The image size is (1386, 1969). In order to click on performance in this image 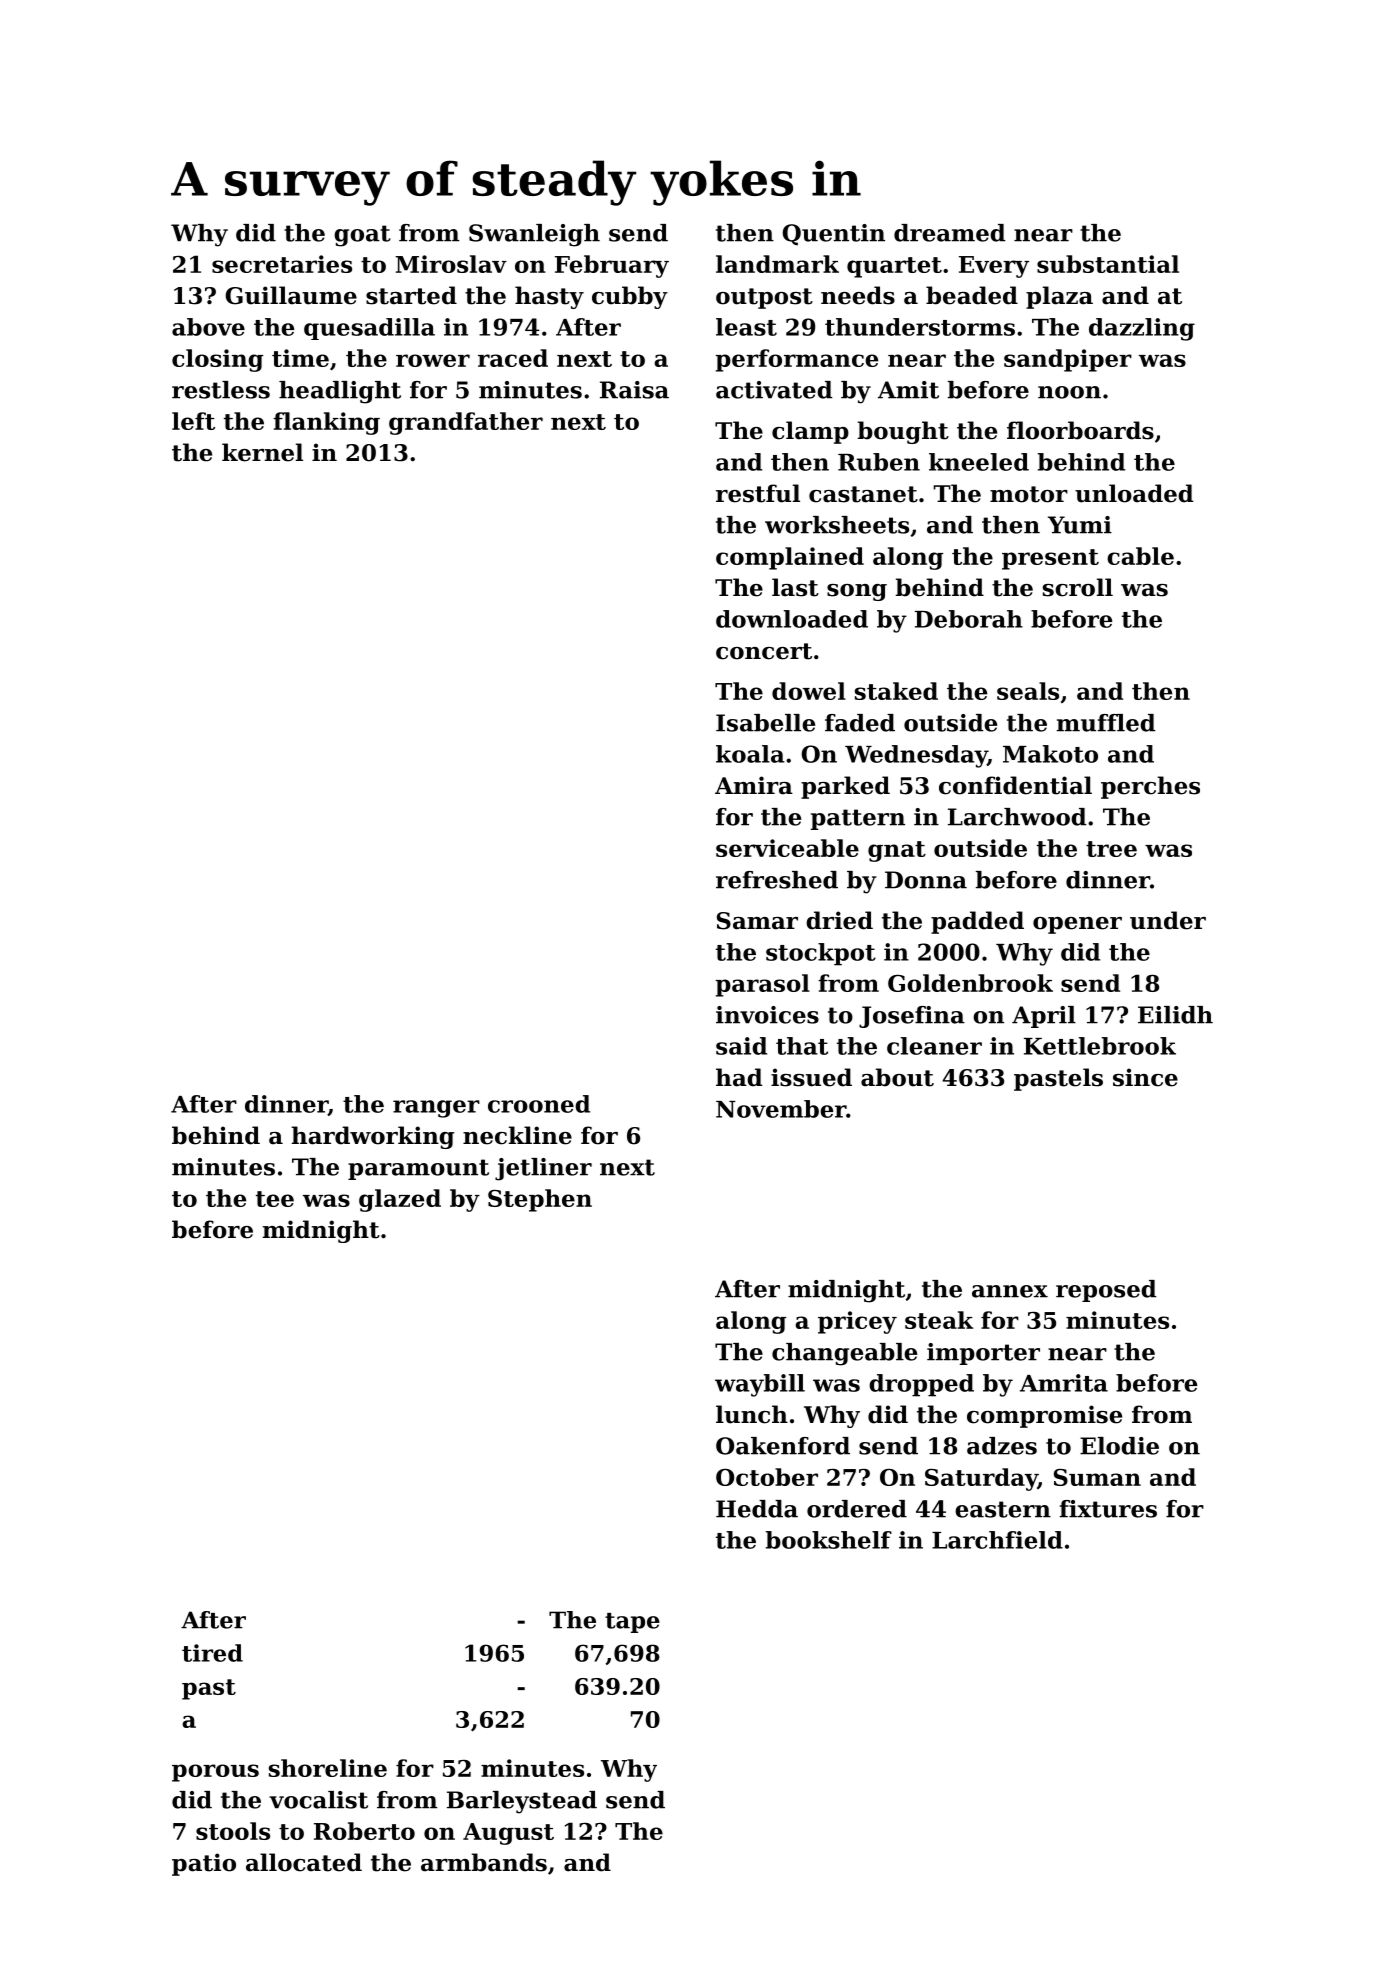, I will do `click(797, 360)`.
